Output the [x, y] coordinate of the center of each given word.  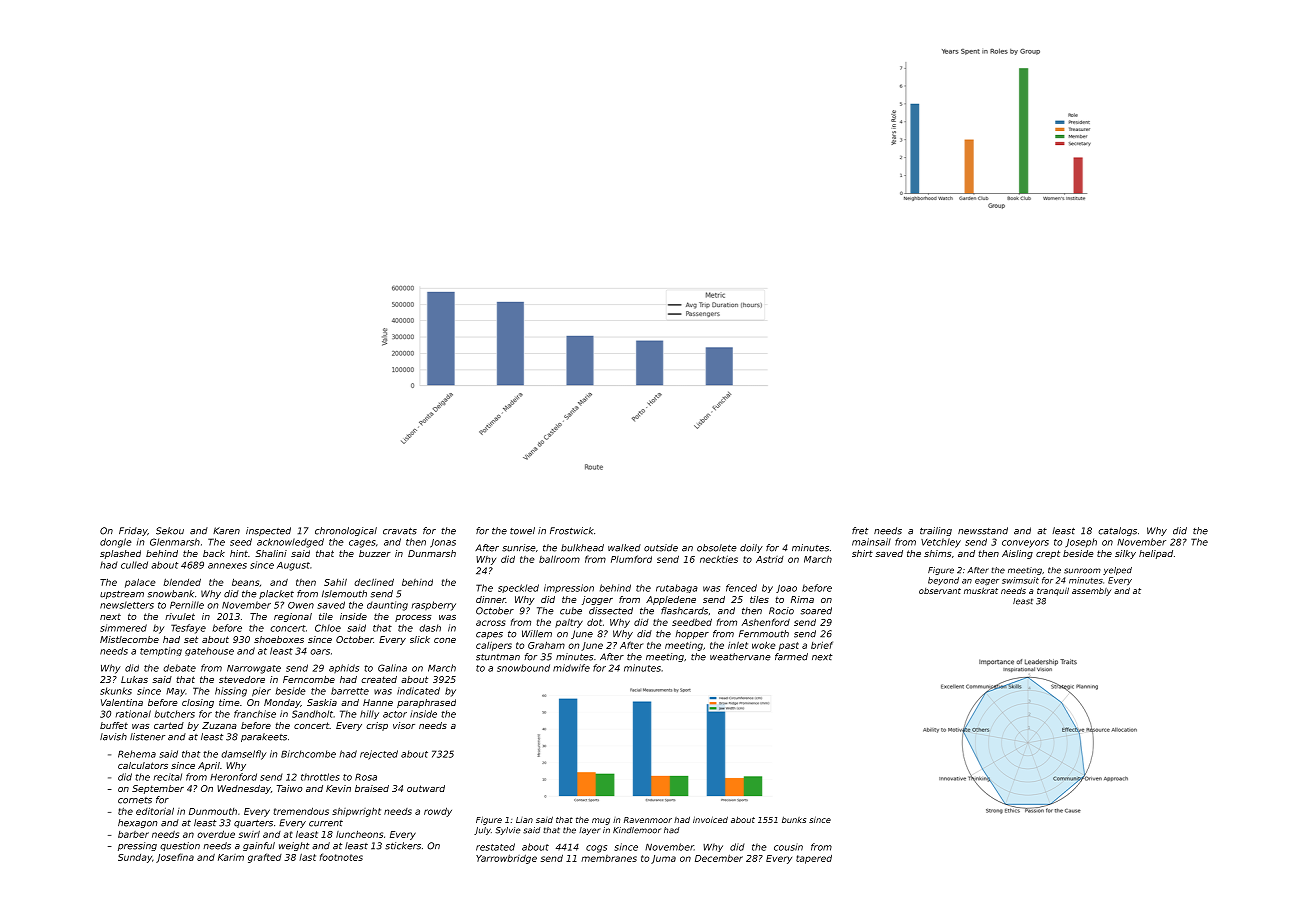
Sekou [170, 531]
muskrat [981, 590]
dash [430, 628]
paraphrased [426, 703]
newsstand [983, 531]
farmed [791, 657]
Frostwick [572, 531]
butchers [175, 714]
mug [601, 821]
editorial [155, 811]
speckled [518, 588]
